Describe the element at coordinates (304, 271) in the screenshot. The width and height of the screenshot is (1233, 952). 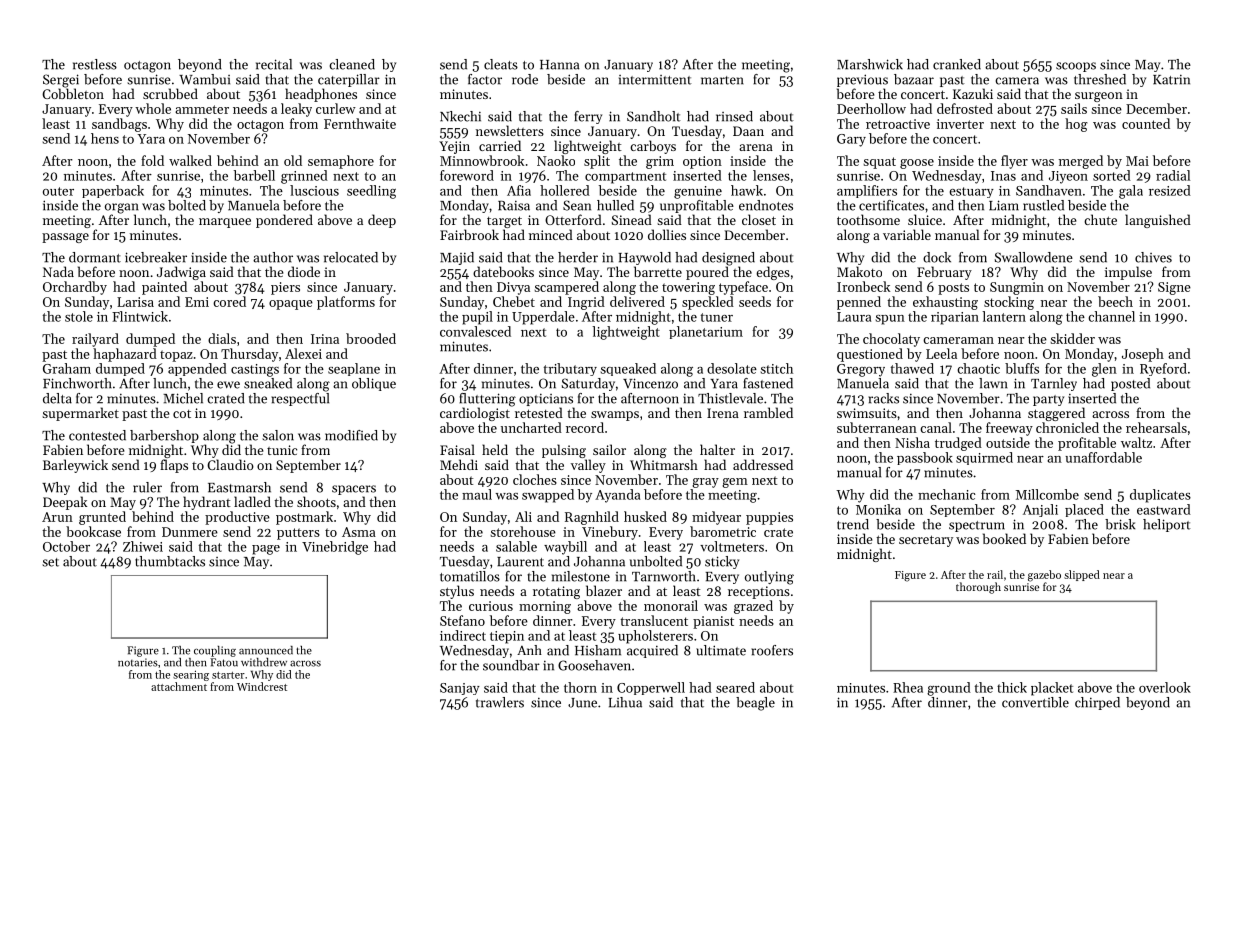
I see `diode` at that location.
